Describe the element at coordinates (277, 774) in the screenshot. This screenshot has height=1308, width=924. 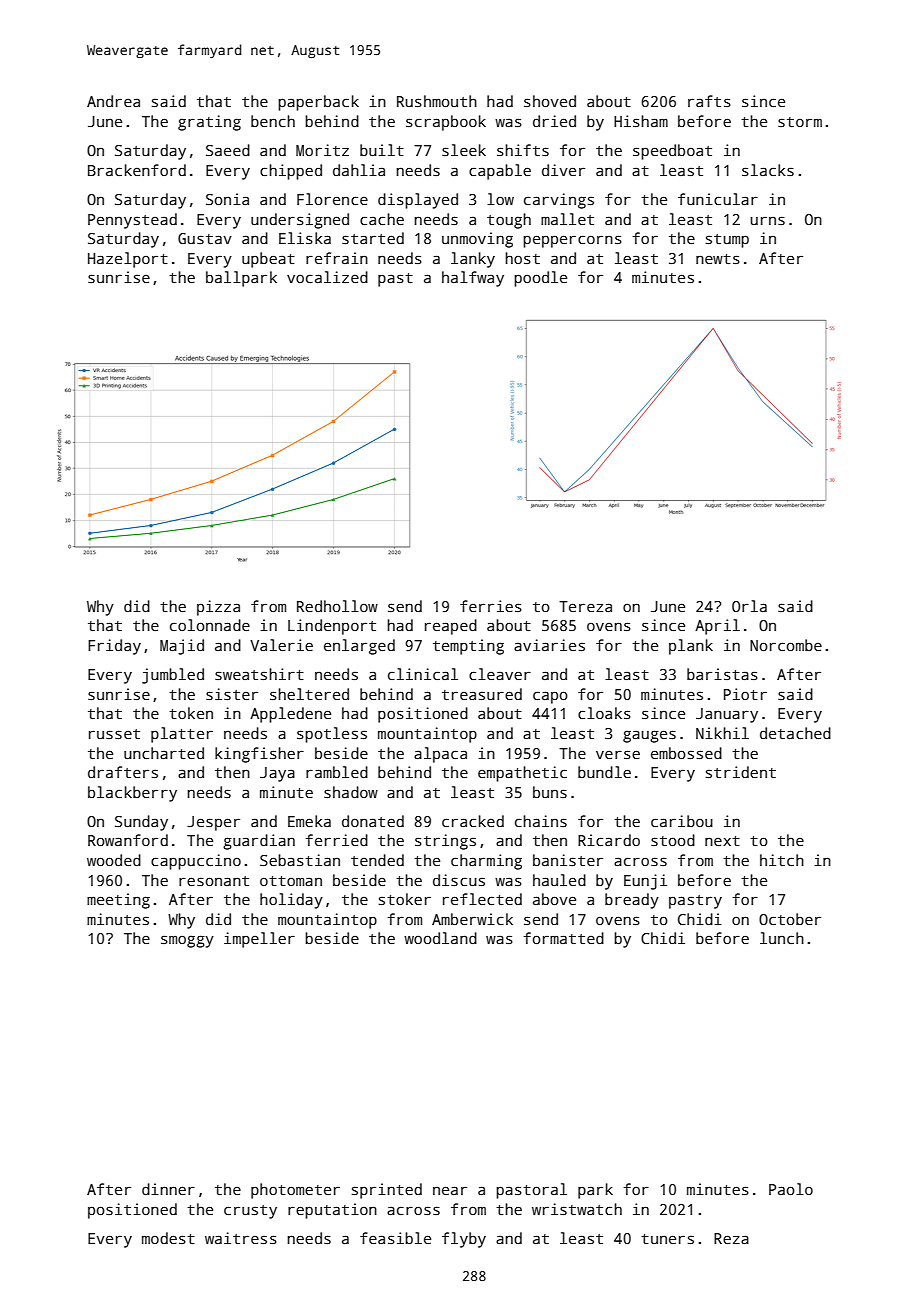
I see `Jaya` at that location.
